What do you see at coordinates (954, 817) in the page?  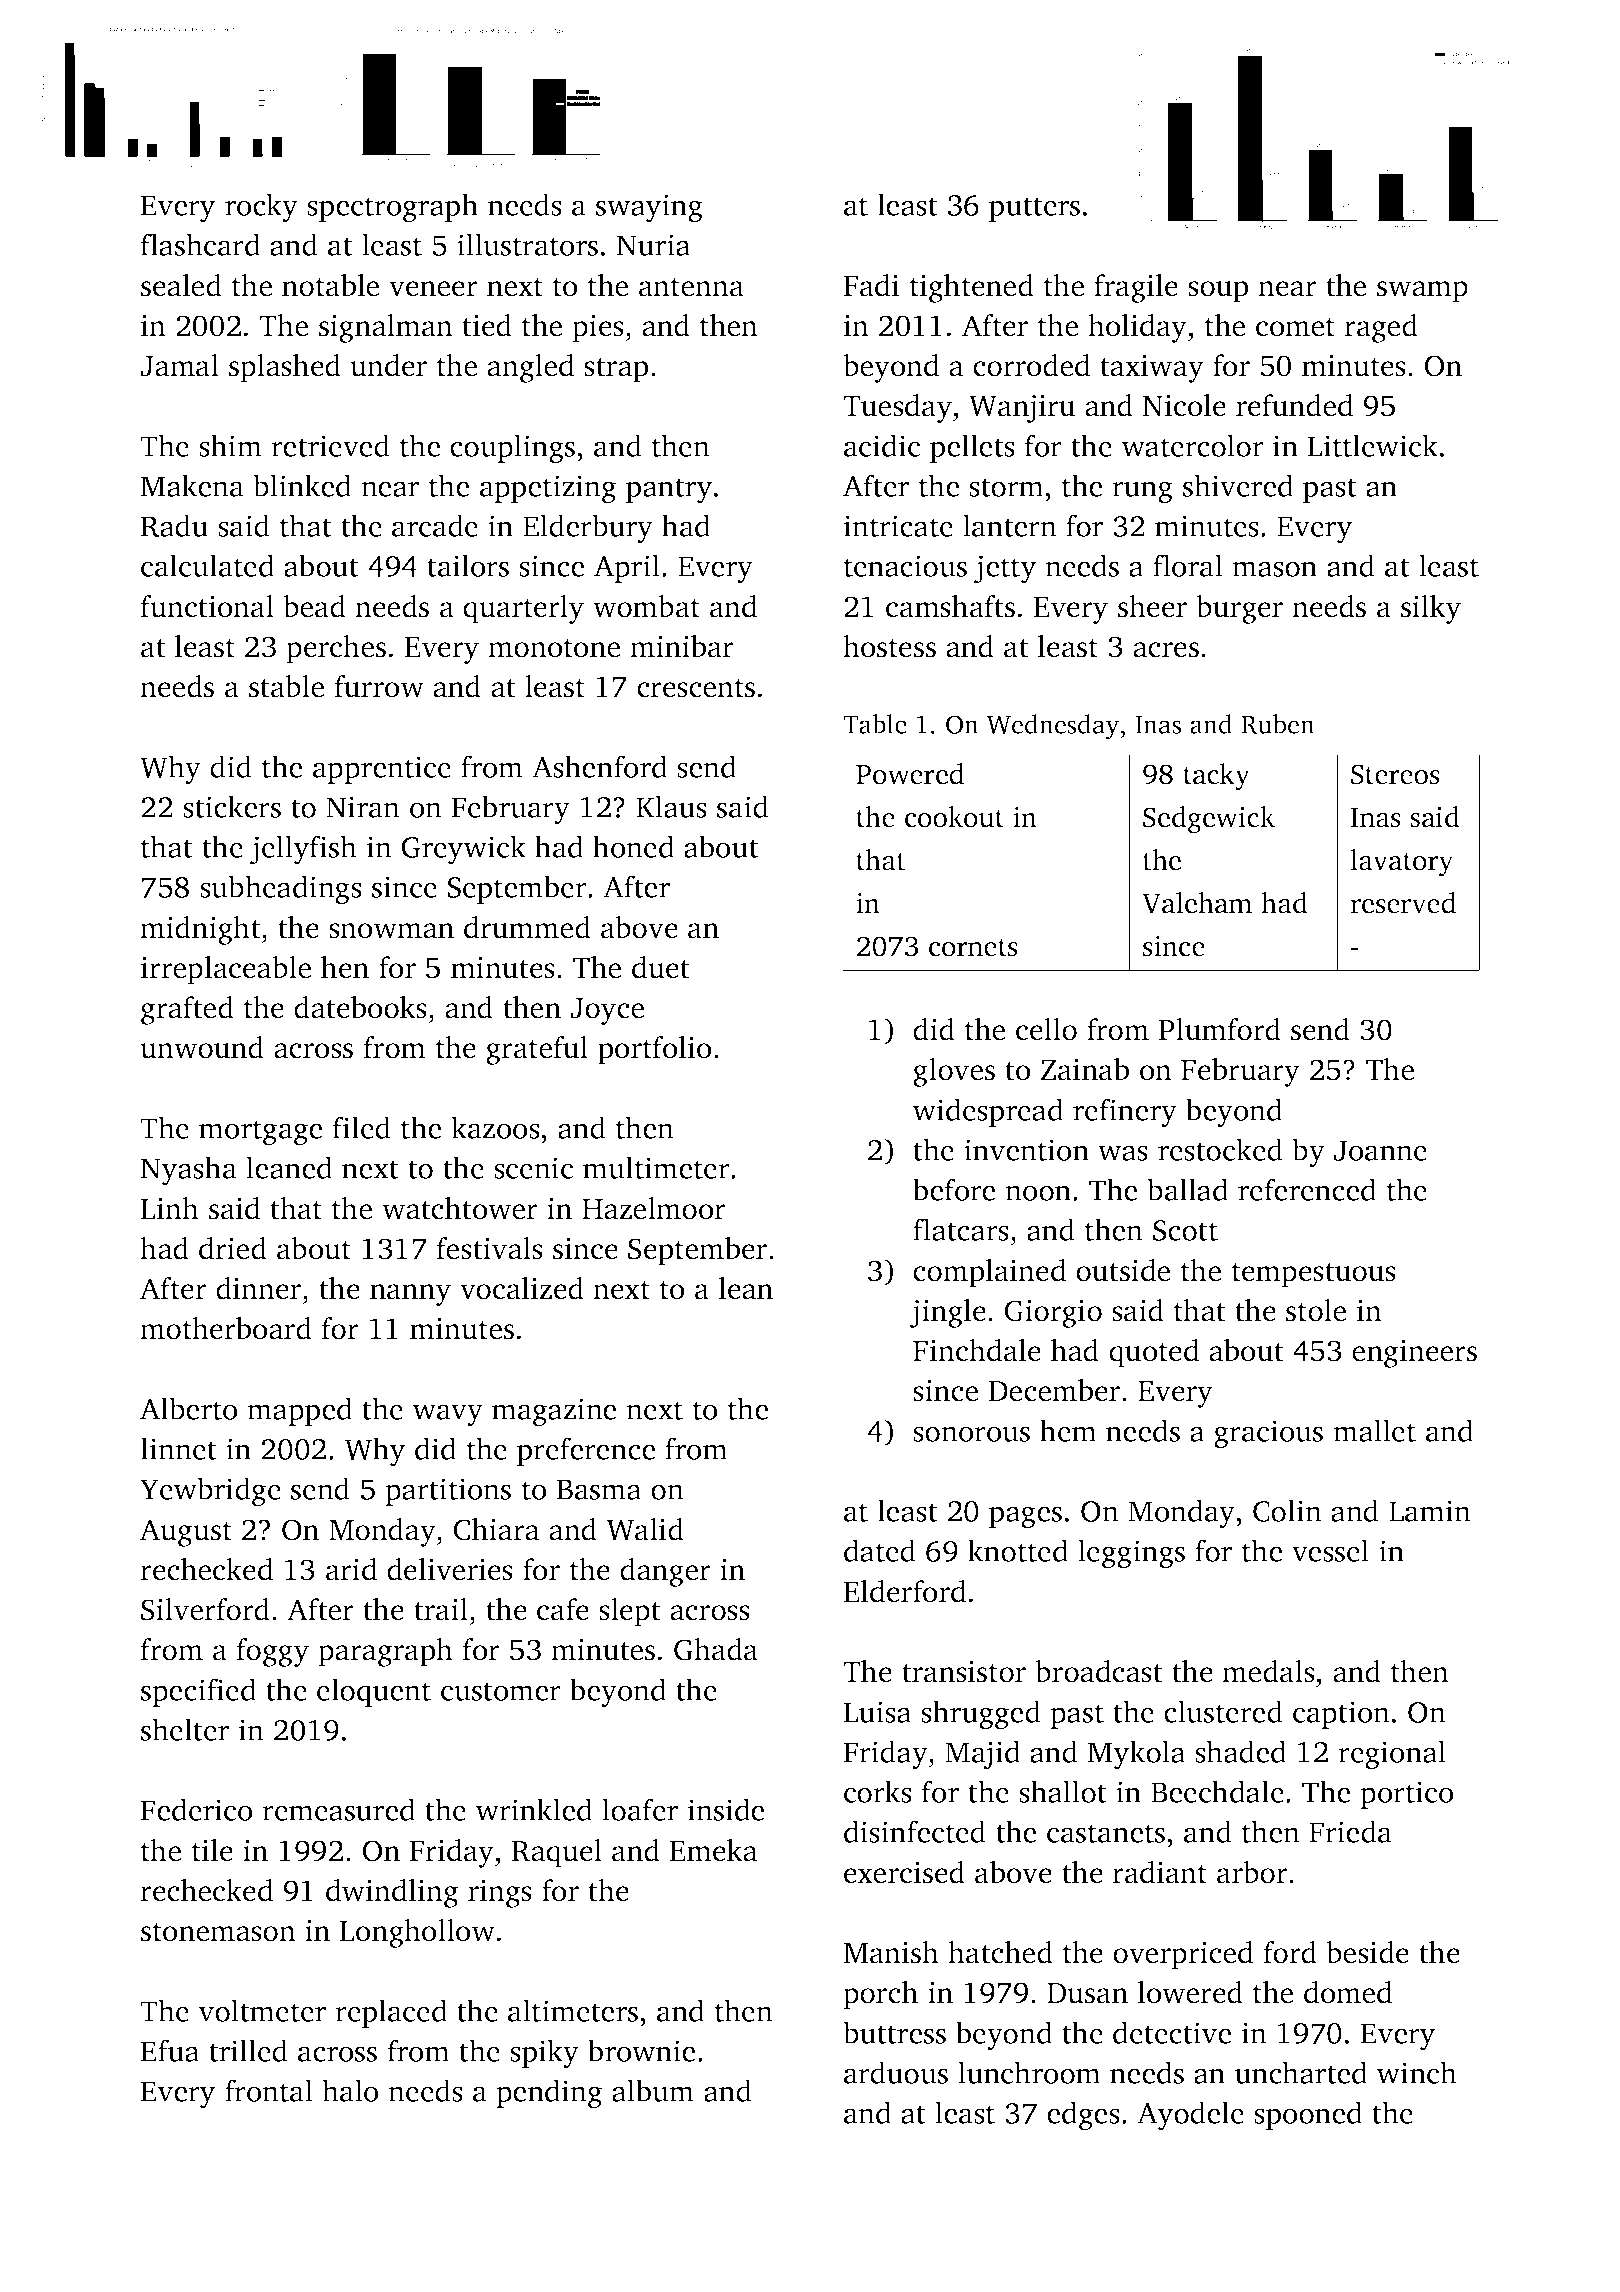 I see `cookout` at bounding box center [954, 817].
